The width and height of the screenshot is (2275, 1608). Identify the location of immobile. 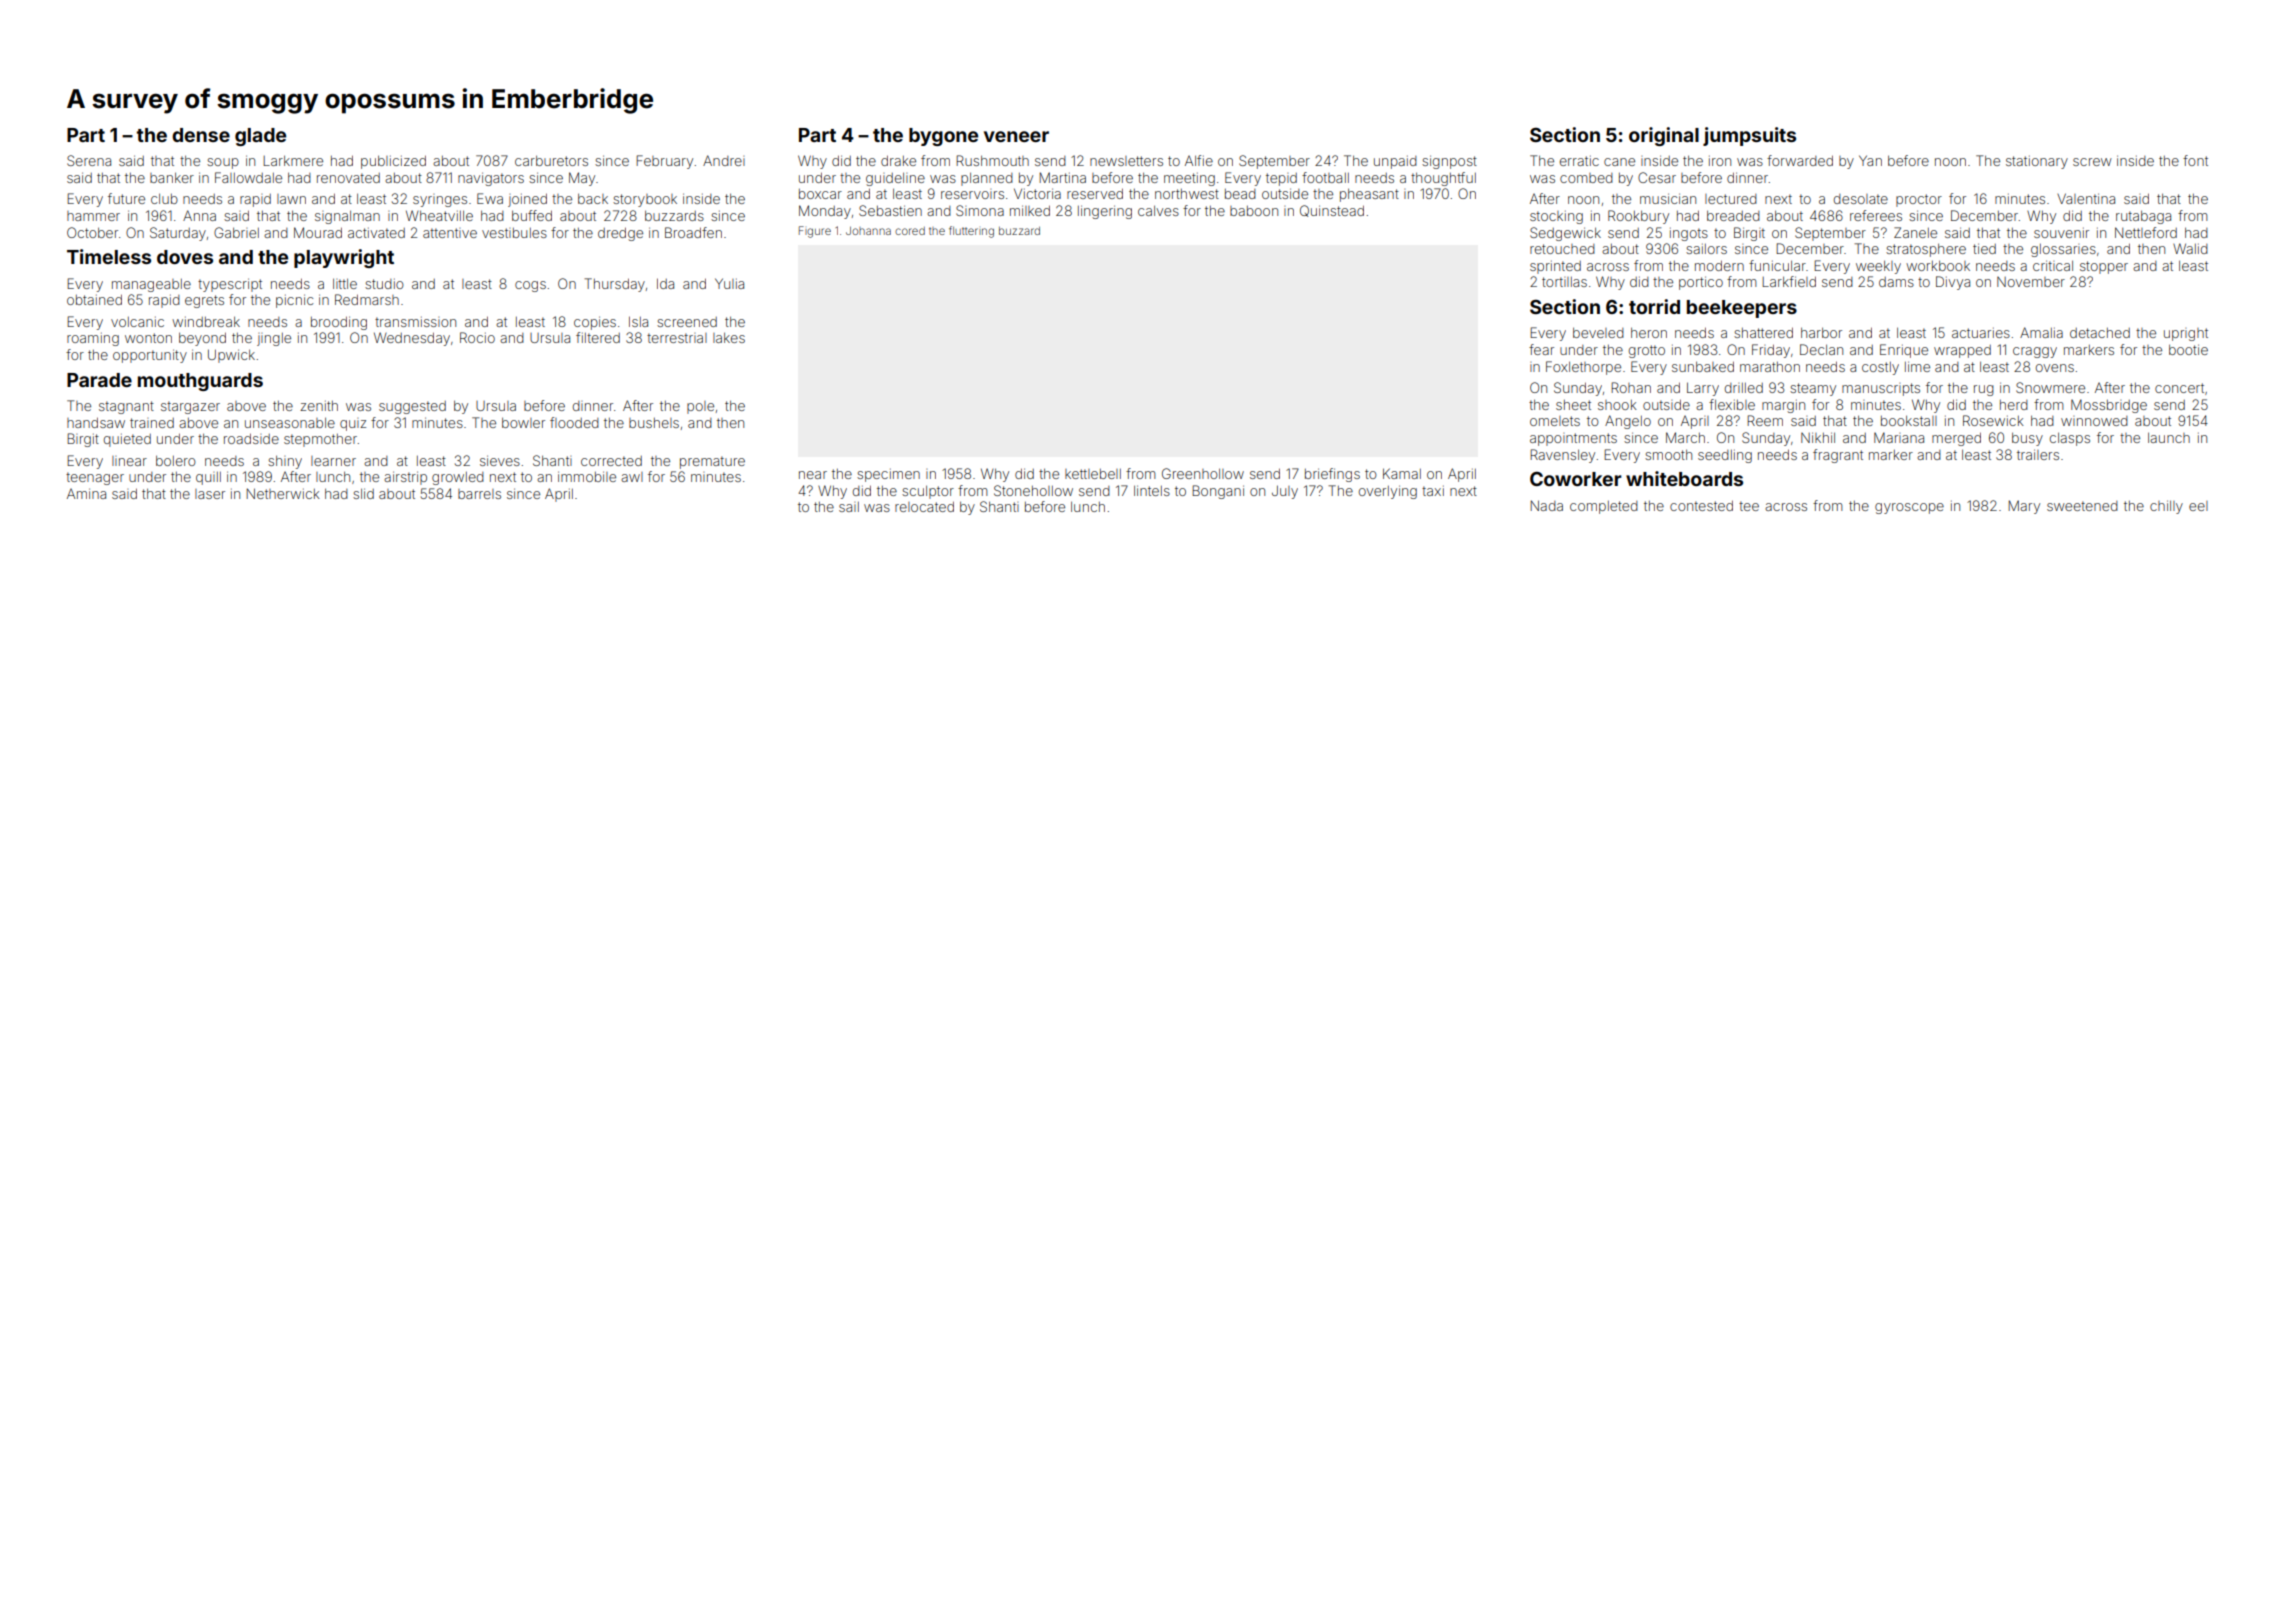
(587, 476).
